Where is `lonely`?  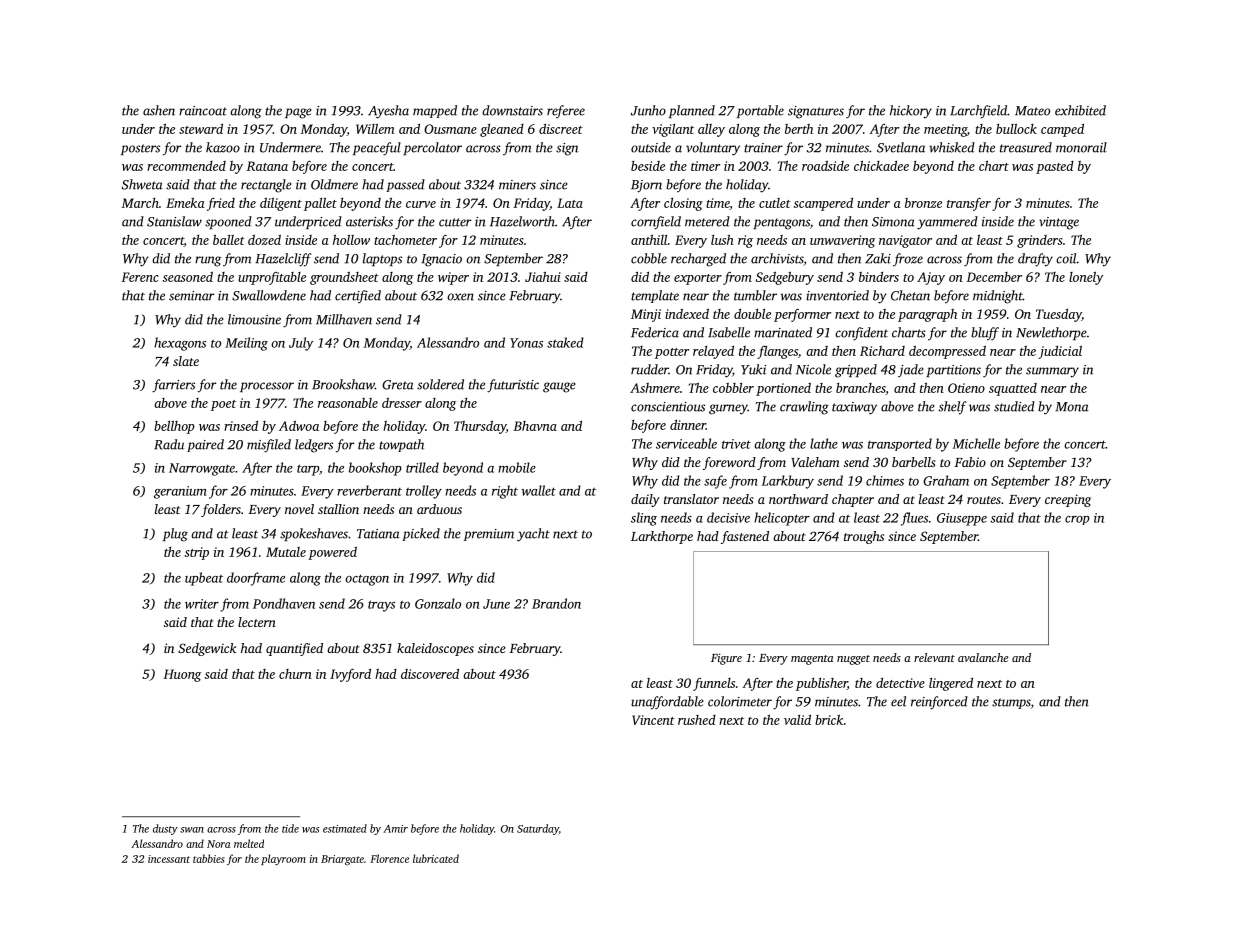 lonely is located at coordinates (1086, 278).
